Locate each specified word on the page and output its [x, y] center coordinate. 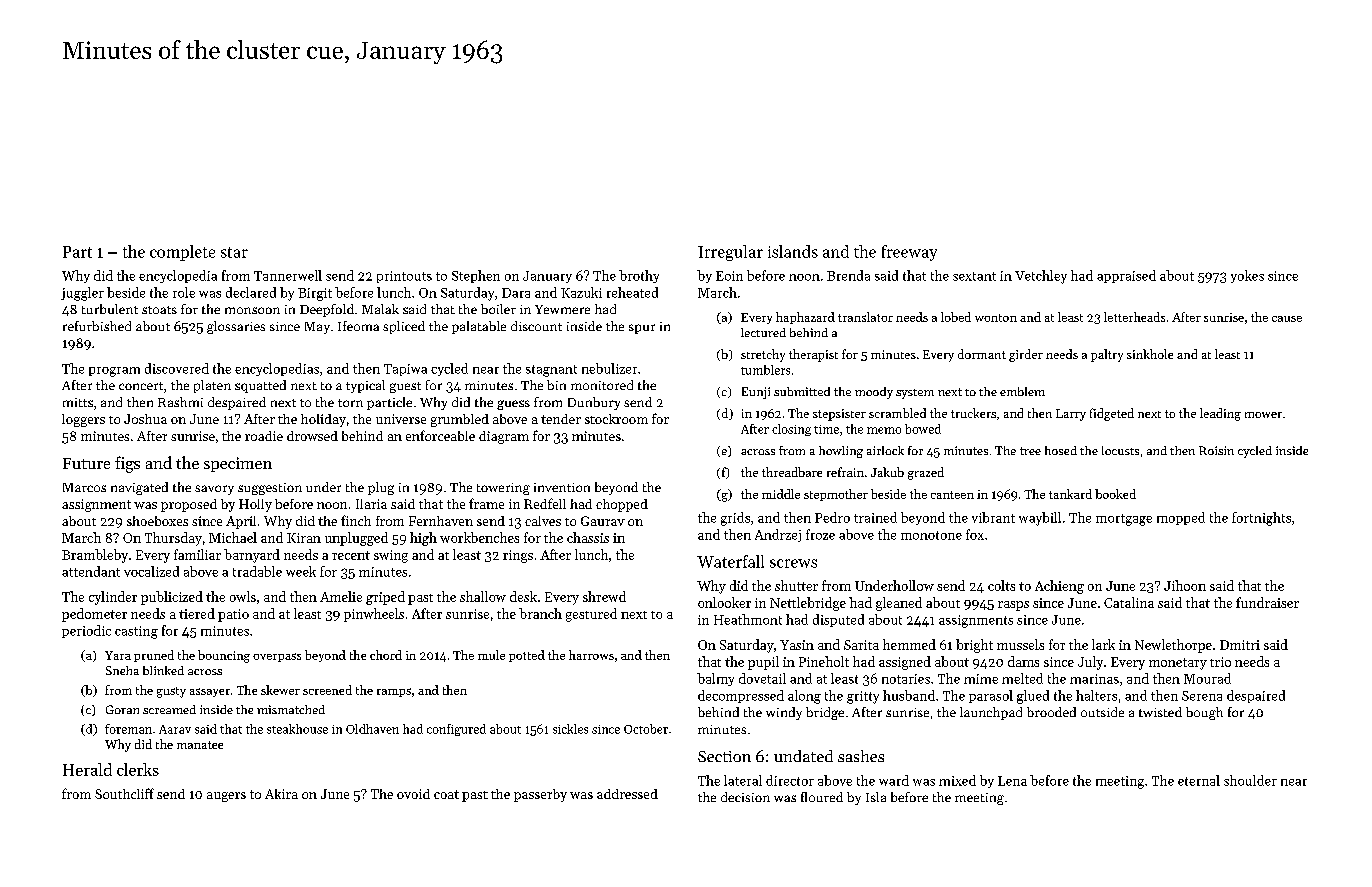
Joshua [145, 419]
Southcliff [124, 793]
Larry [1071, 415]
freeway [909, 253]
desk [523, 596]
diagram [504, 437]
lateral [743, 780]
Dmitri [1240, 645]
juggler [82, 294]
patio [233, 615]
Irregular [730, 253]
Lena [1012, 781]
